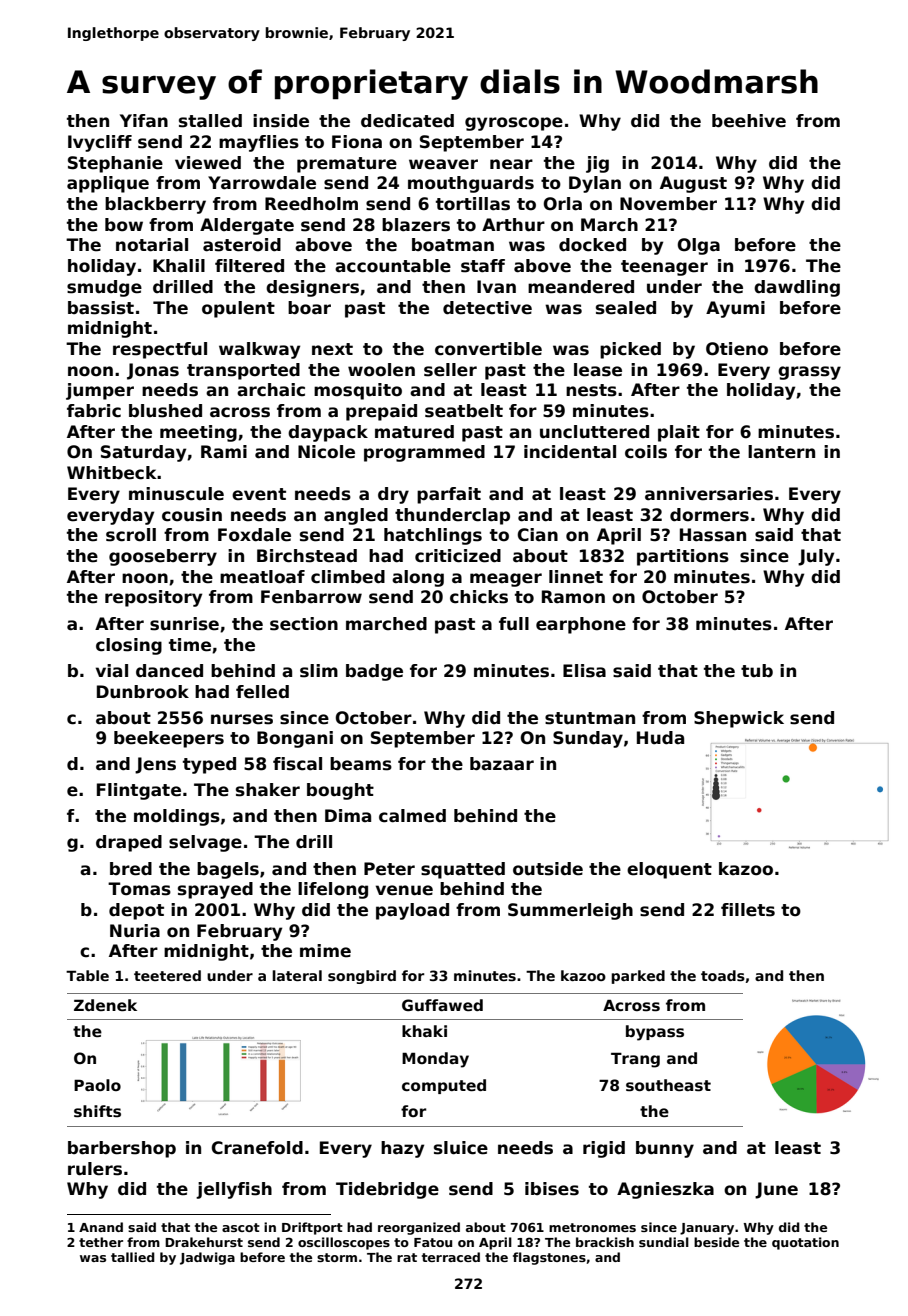 The image size is (908, 1316). Describe the element at coordinates (757, 670) in the document. I see `tub` at that location.
